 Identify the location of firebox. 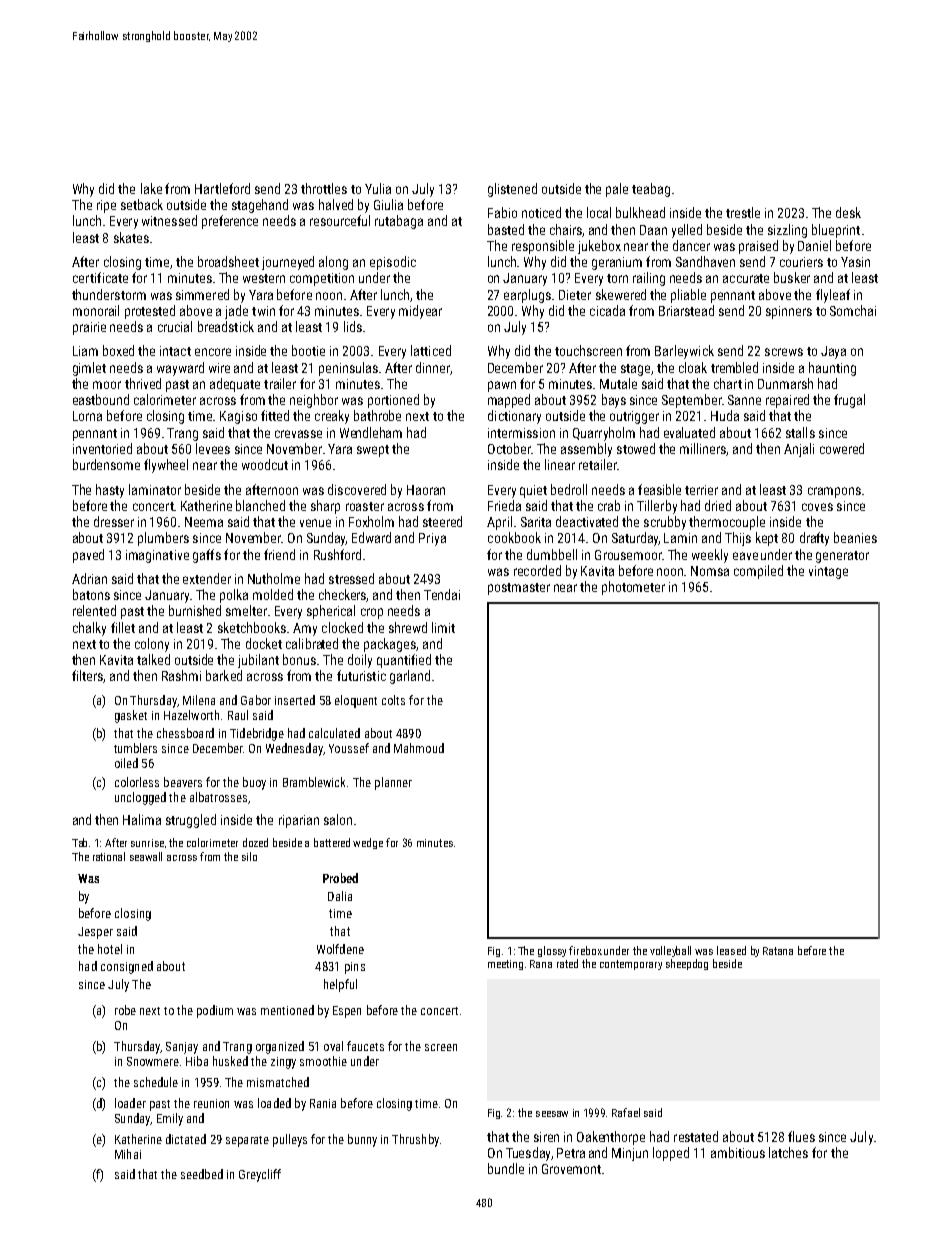
(585, 950).
